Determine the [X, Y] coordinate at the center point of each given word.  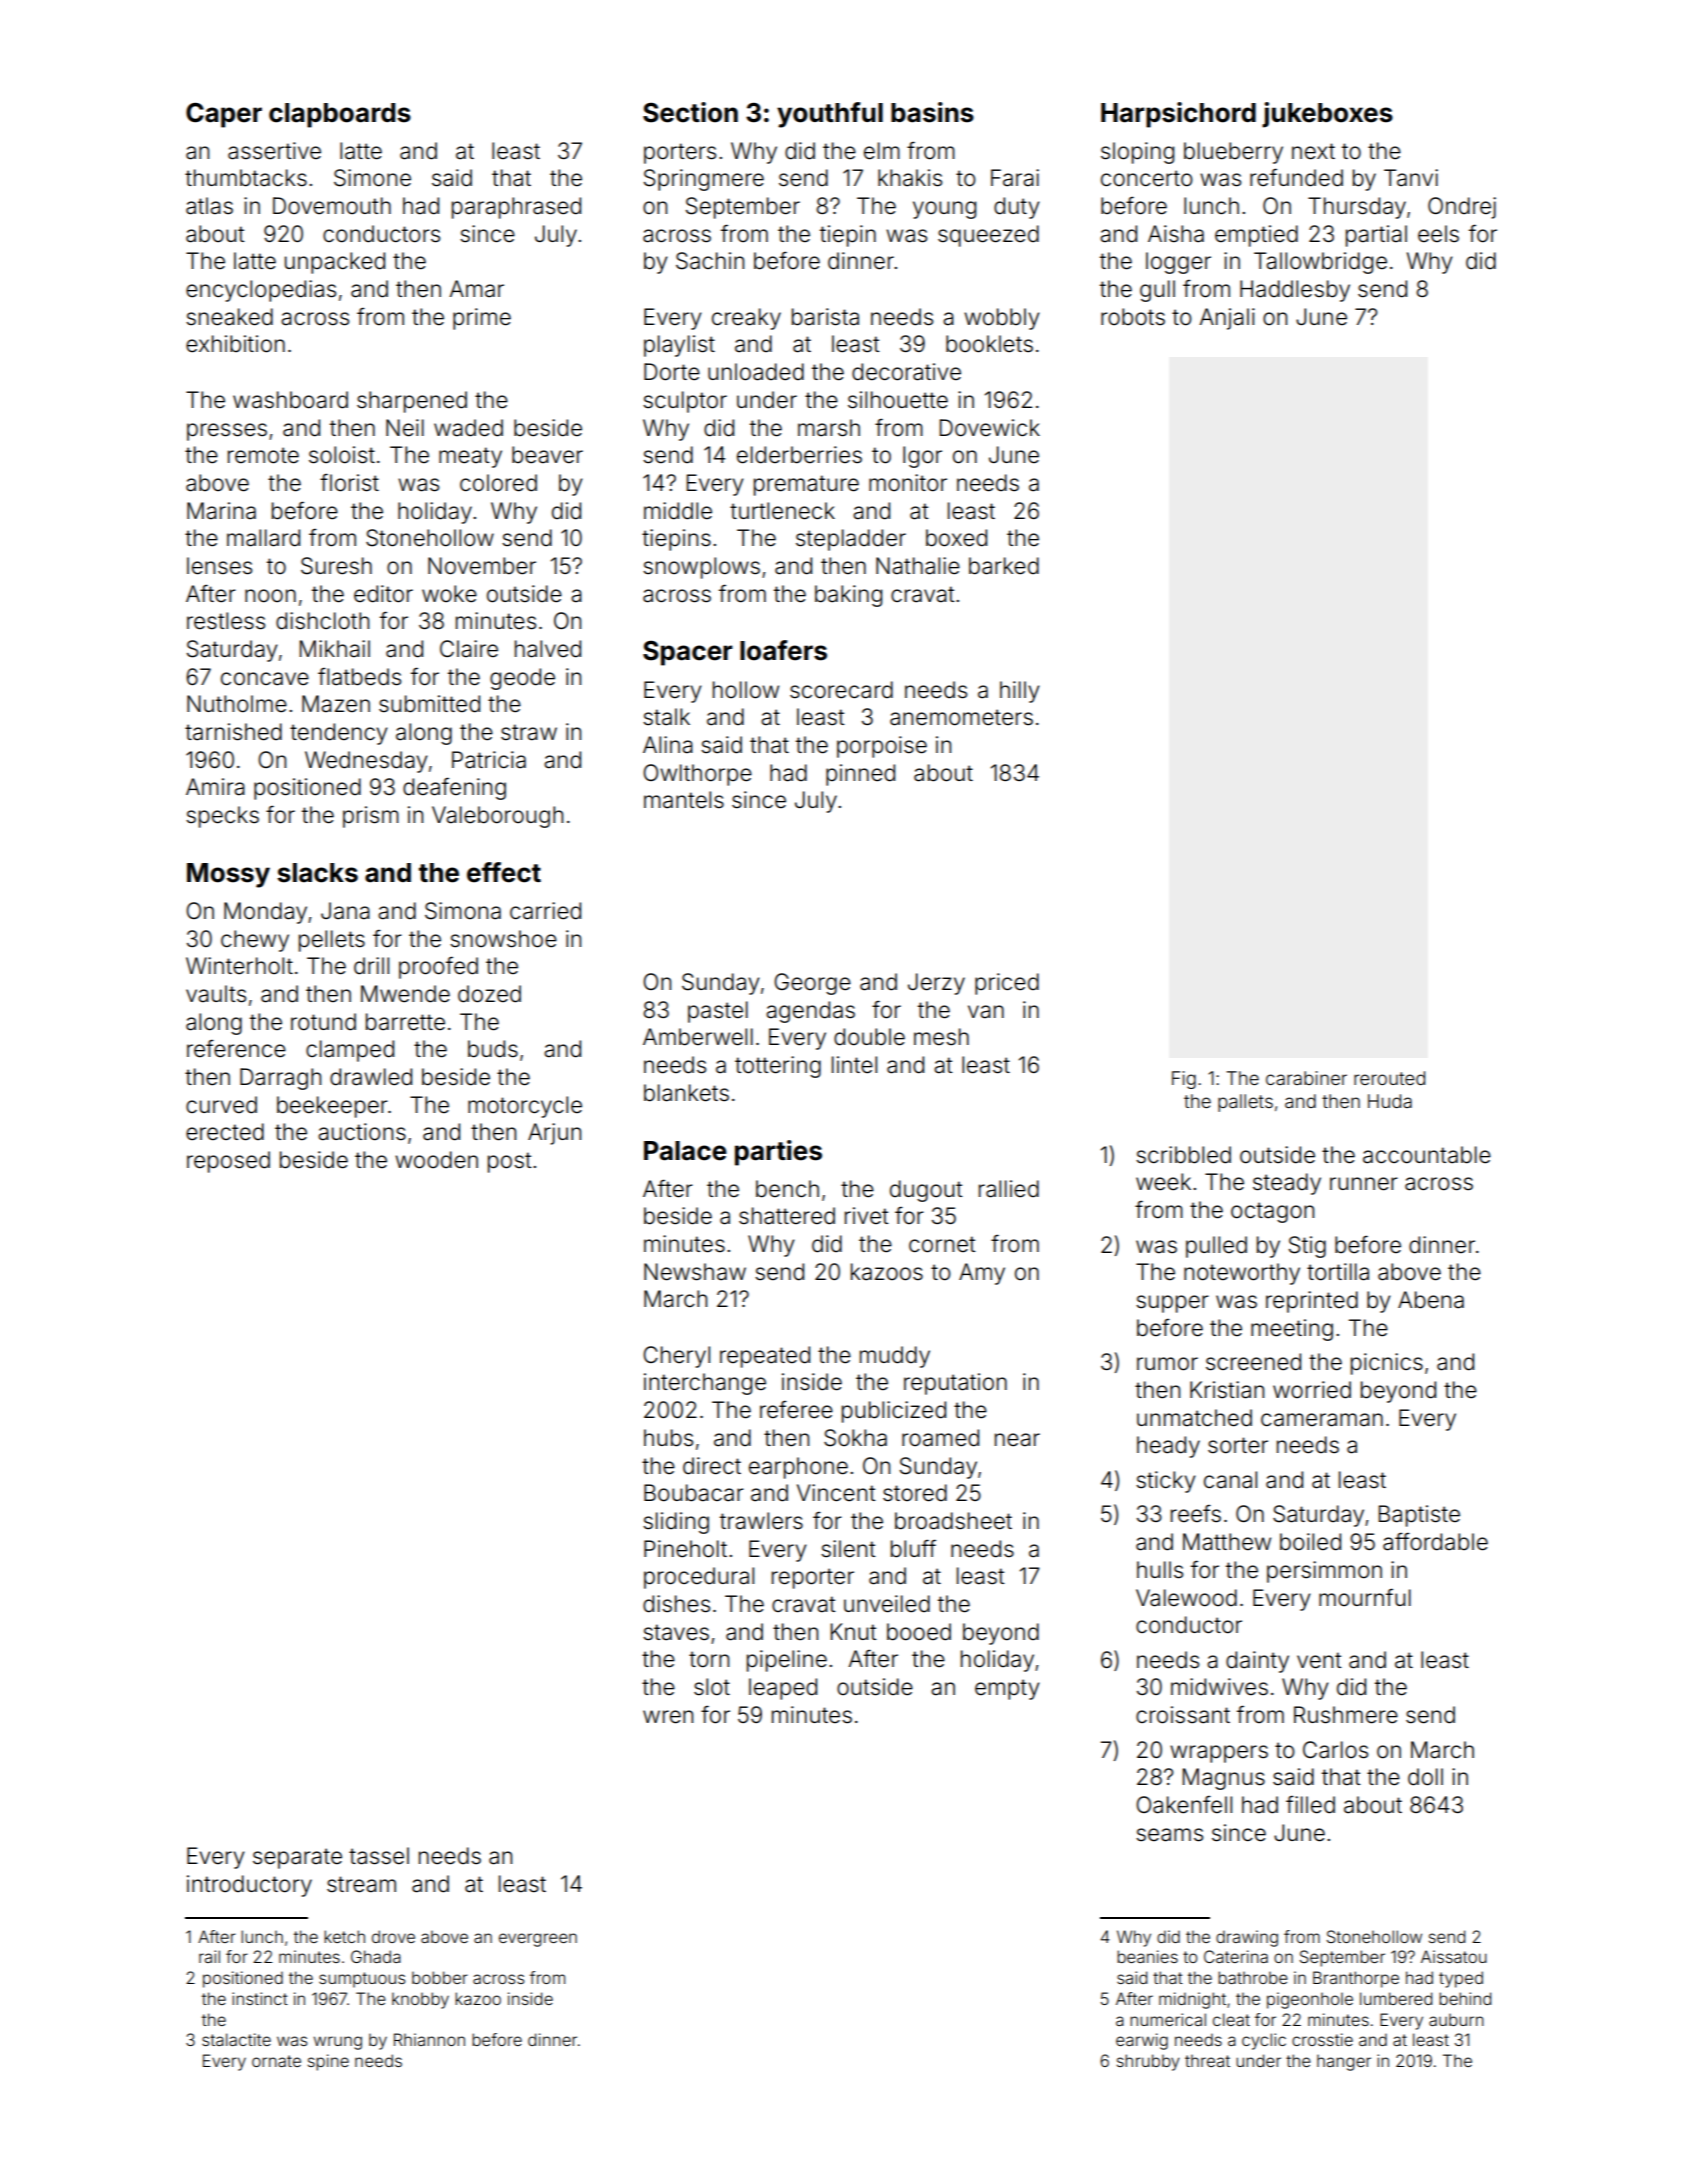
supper [1172, 1304]
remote [263, 455]
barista [825, 317]
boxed [956, 538]
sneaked [229, 317]
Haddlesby [1295, 291]
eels [1438, 234]
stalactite [236, 2039]
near [1017, 1440]
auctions [362, 1132]
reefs [1196, 1514]
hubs [668, 1438]
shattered [787, 1216]
